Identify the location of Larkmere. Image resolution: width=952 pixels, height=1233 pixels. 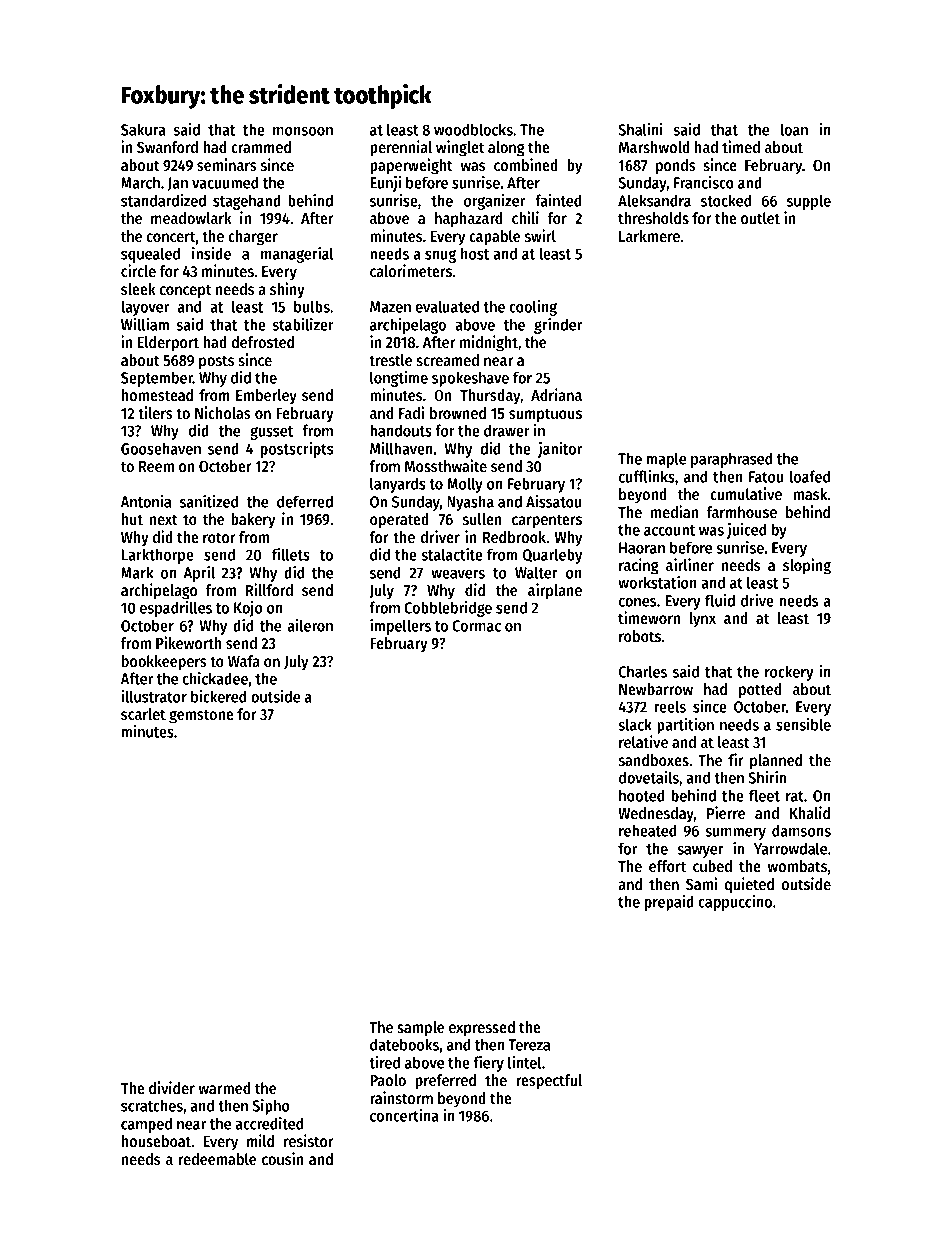
(649, 236).
